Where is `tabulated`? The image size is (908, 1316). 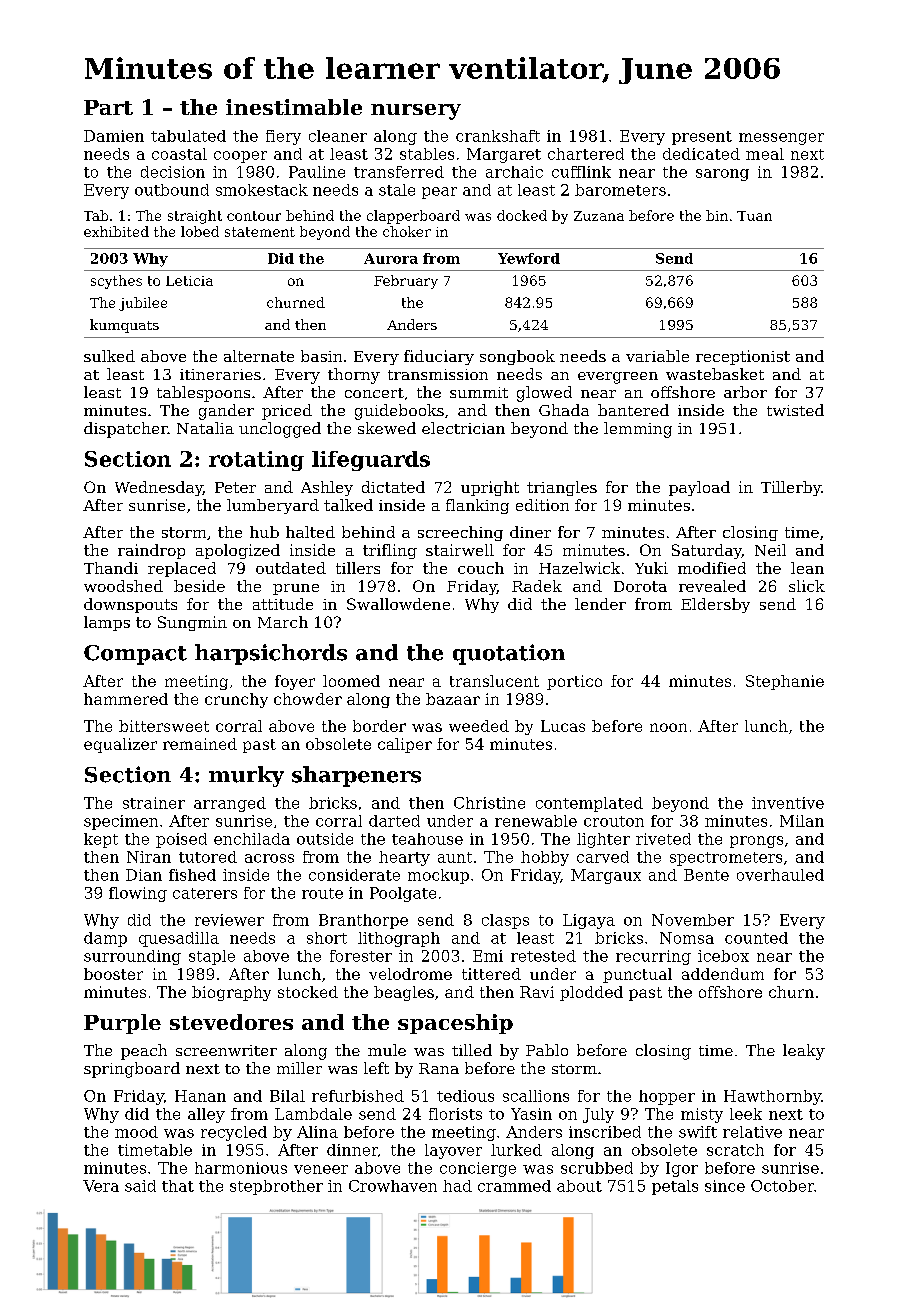
tabulated is located at coordinates (188, 136).
